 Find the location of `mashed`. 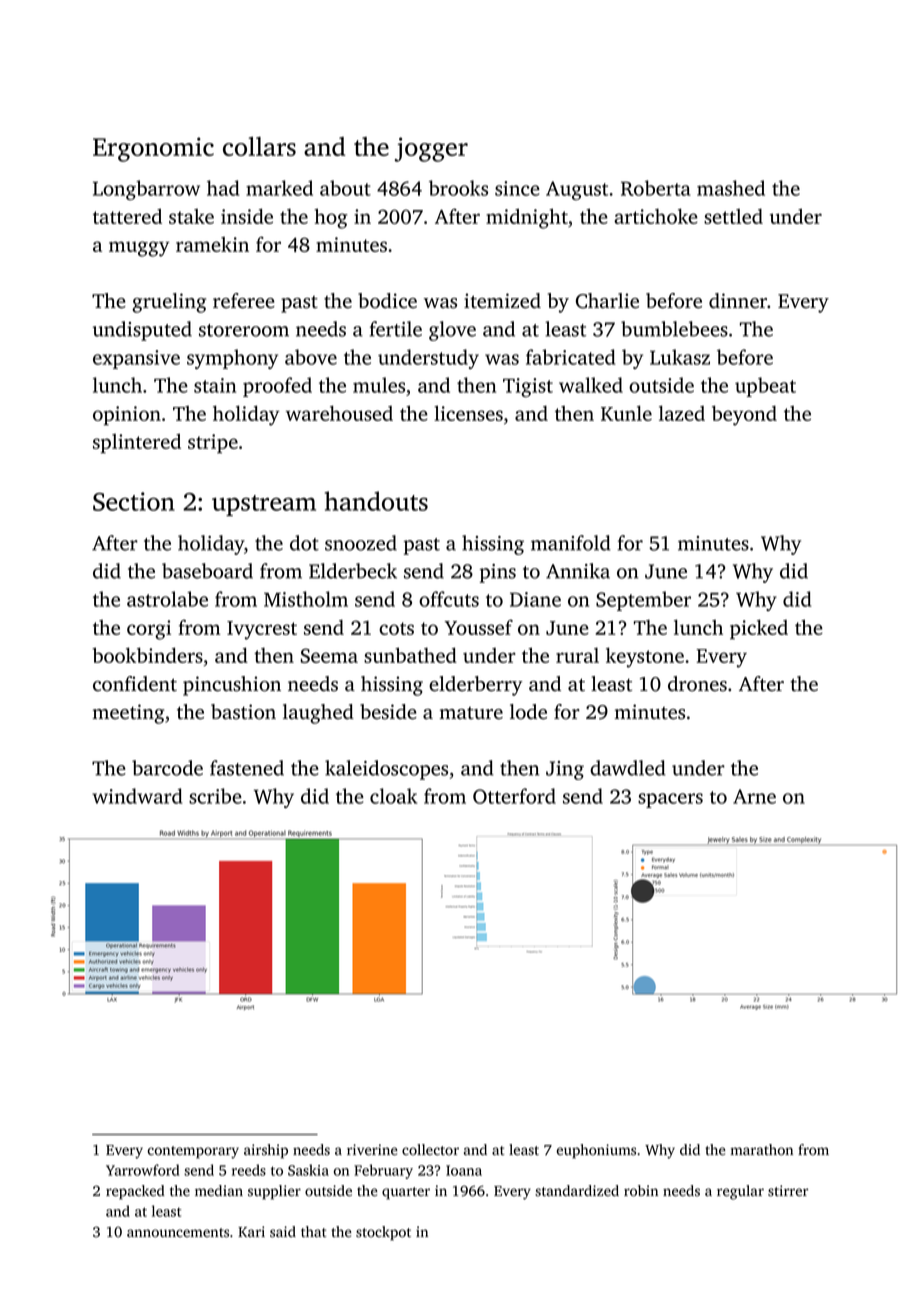

mashed is located at coordinates (731, 188).
